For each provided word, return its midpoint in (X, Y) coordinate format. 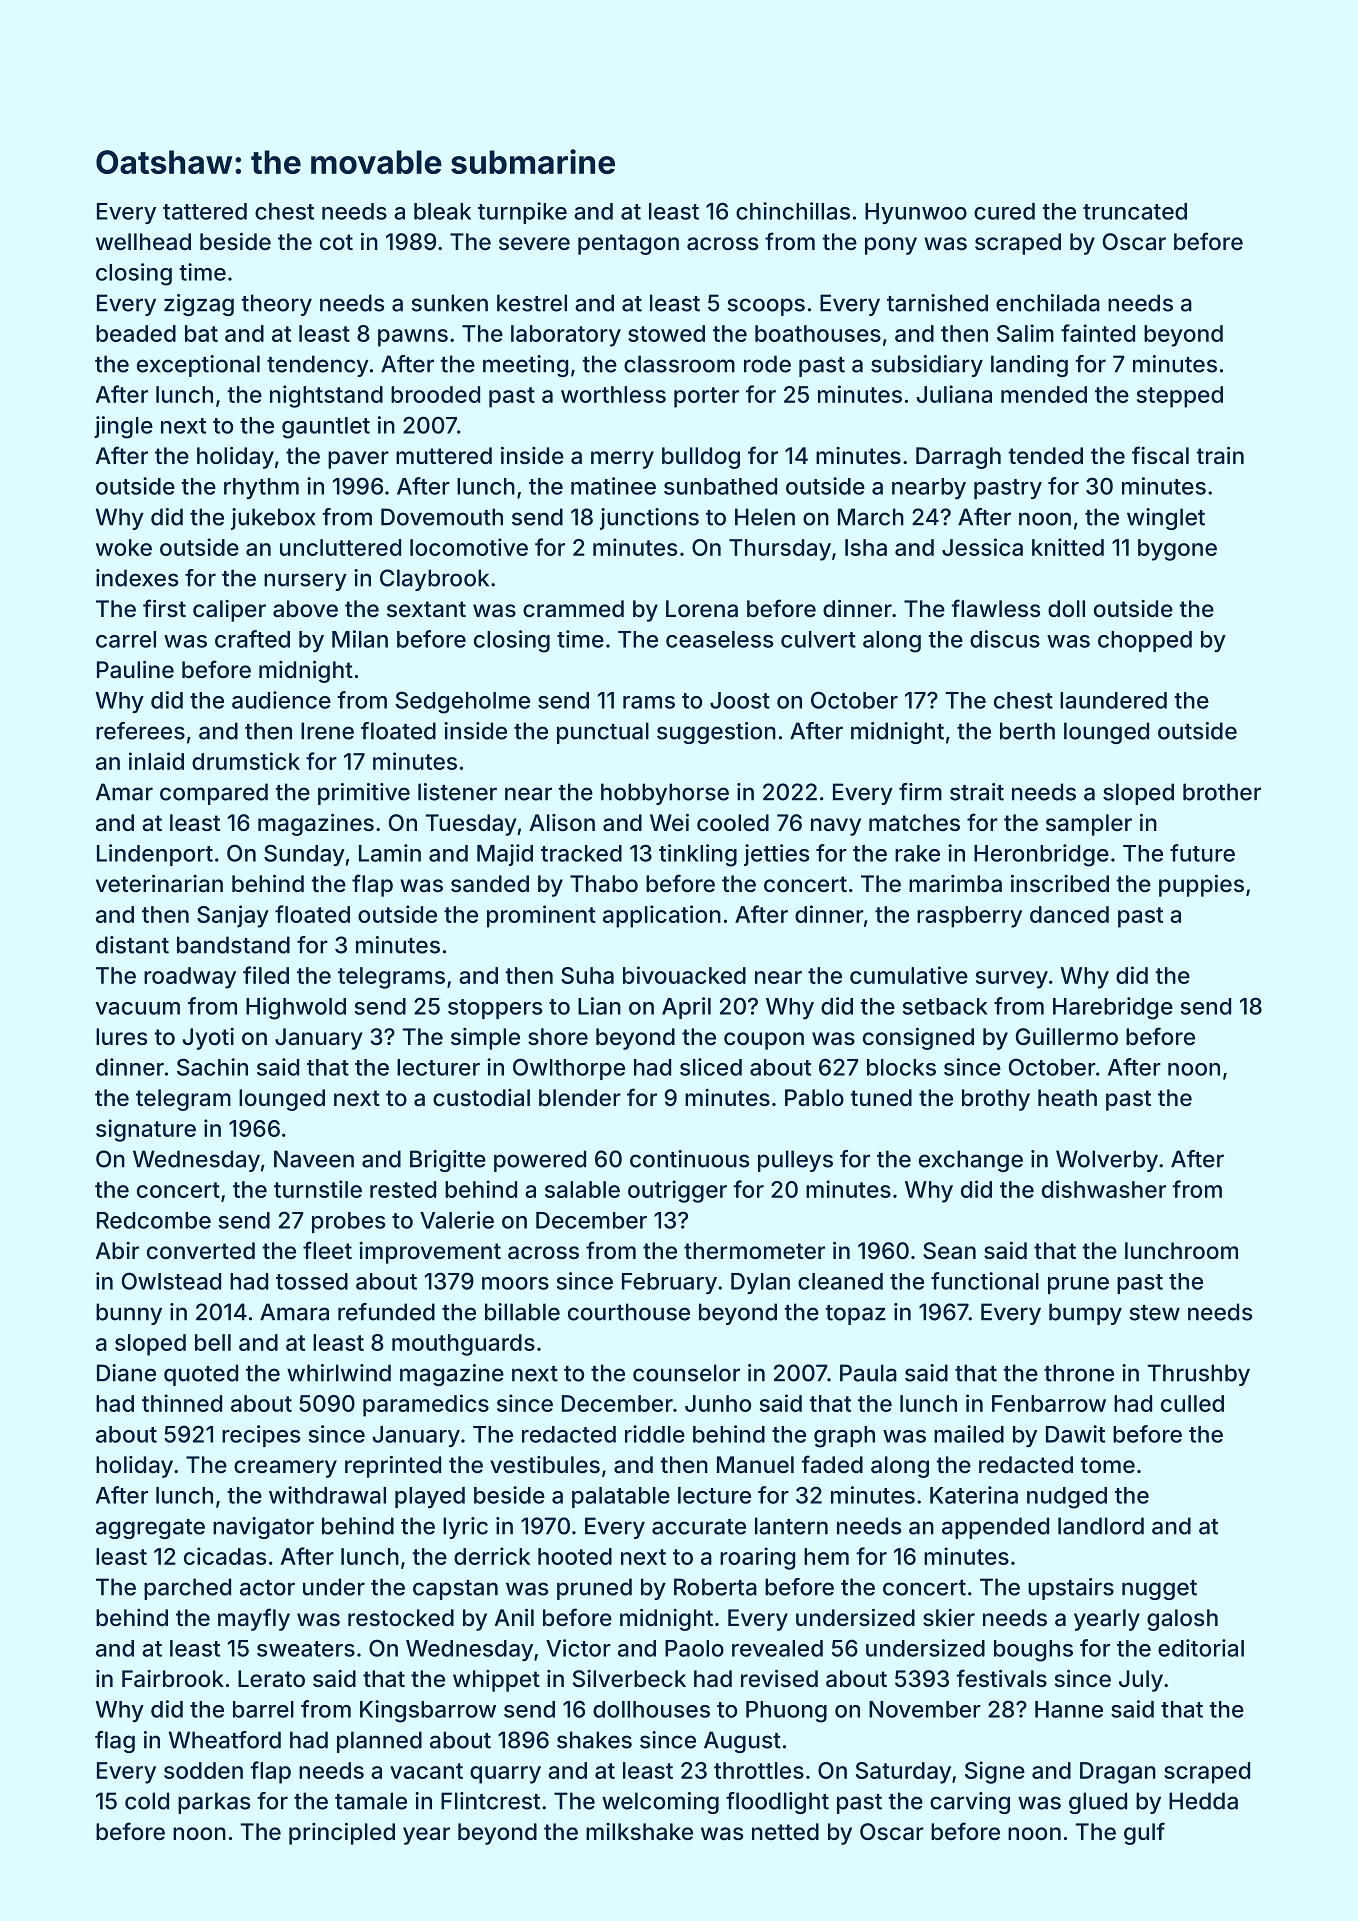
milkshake (639, 1832)
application (662, 916)
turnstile (318, 1189)
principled (342, 1834)
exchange (971, 1161)
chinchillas (793, 211)
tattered (205, 211)
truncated (1135, 211)
